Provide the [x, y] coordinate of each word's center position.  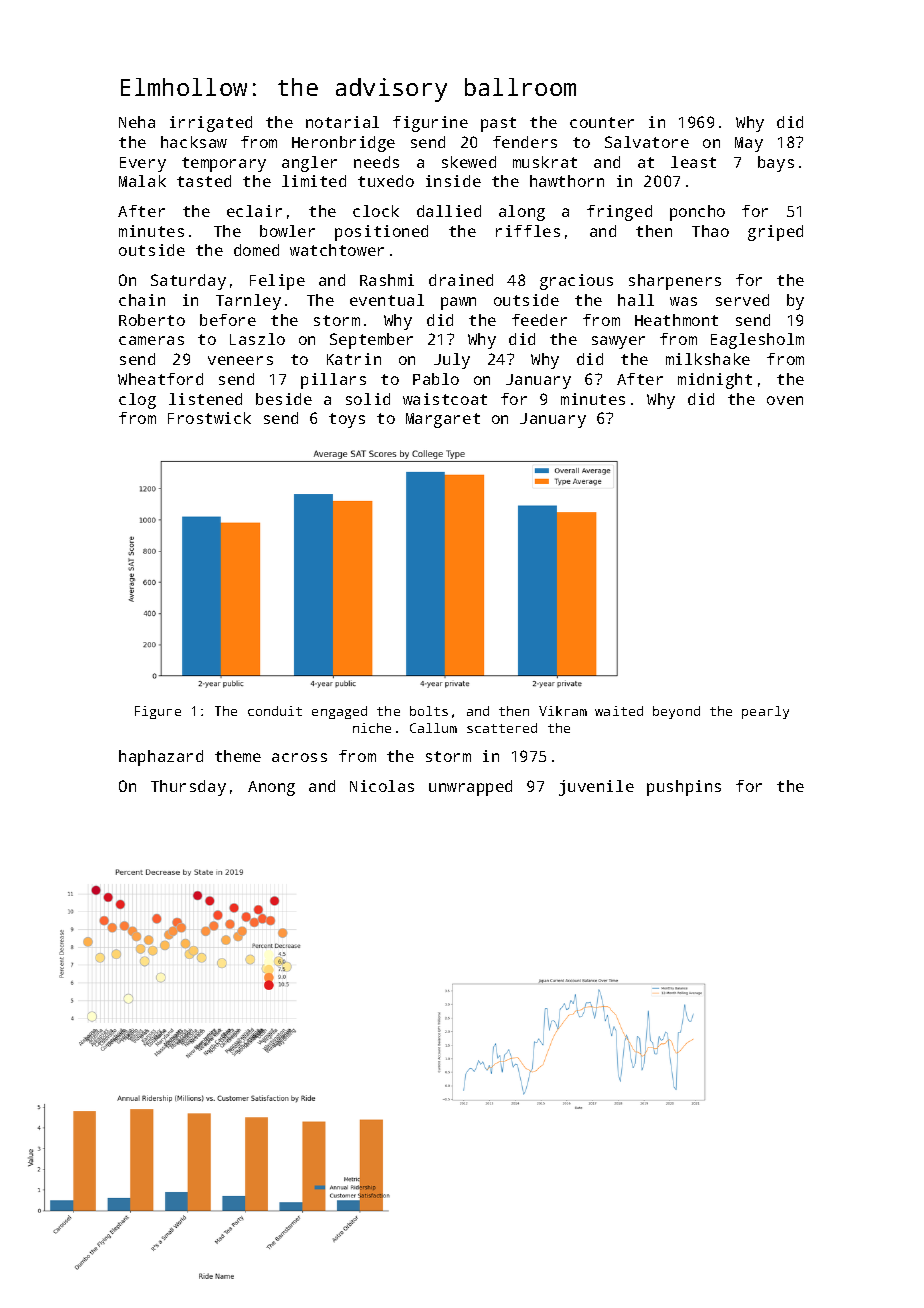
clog [137, 401]
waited [619, 711]
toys [347, 420]
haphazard [161, 758]
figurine [430, 124]
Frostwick [209, 418]
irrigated [211, 124]
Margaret [443, 420]
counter [602, 122]
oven [785, 400]
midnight [715, 381]
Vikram [563, 711]
